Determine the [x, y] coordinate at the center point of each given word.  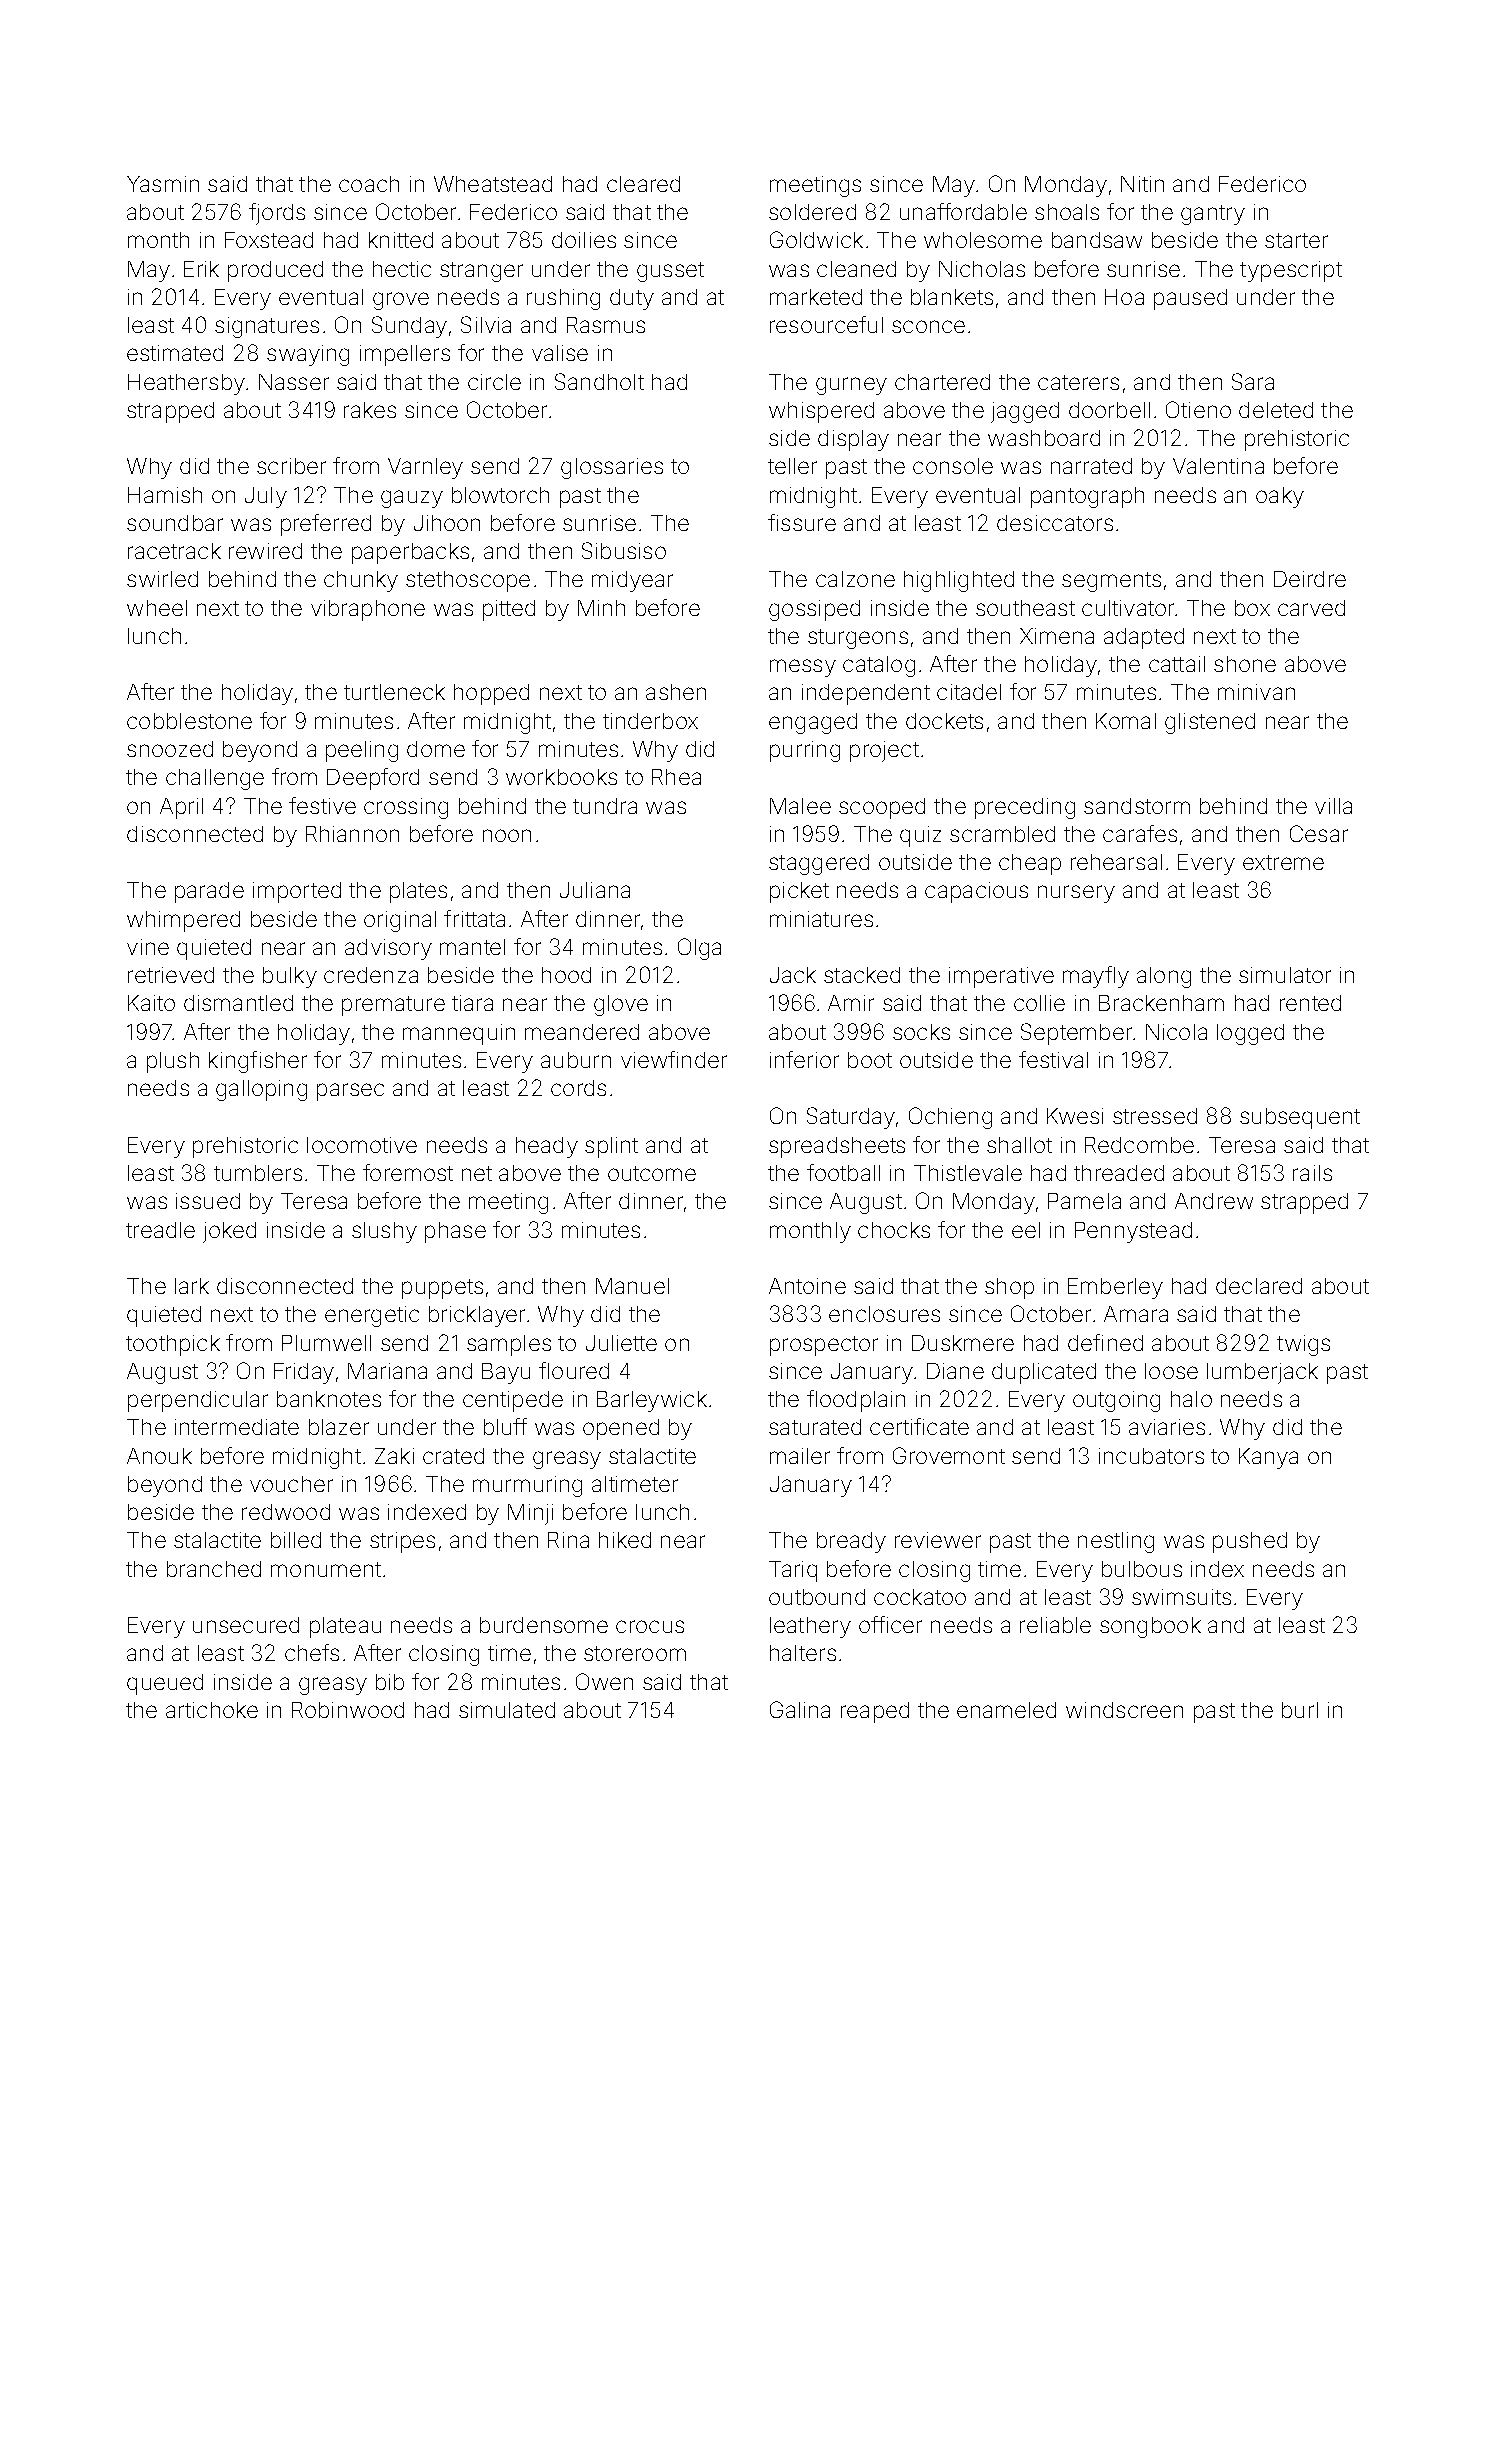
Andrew [1214, 1201]
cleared [643, 184]
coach [369, 184]
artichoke [212, 1710]
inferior [804, 1059]
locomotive [362, 1145]
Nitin [1142, 184]
